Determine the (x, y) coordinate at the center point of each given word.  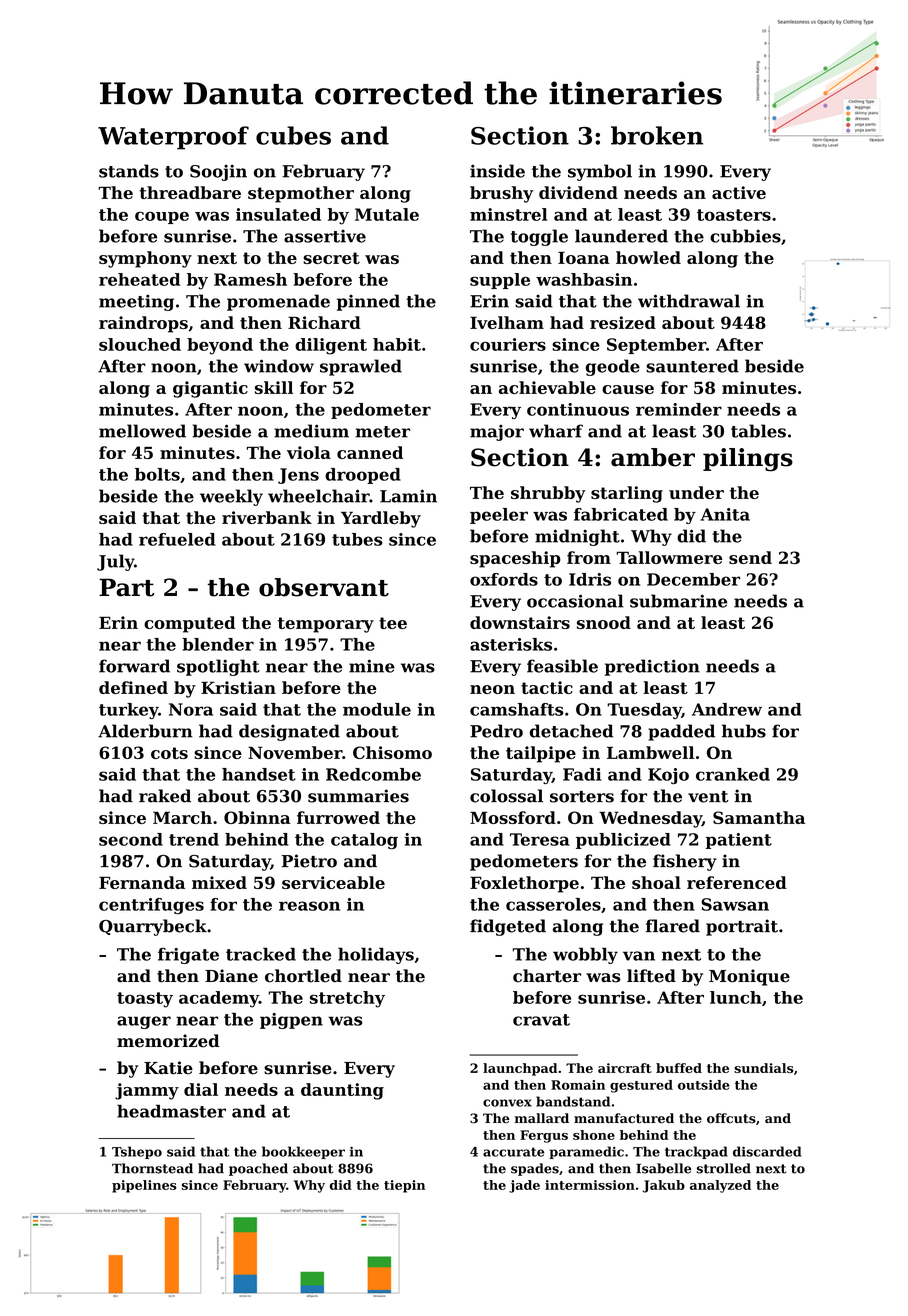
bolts (157, 474)
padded (681, 732)
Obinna (257, 817)
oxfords (504, 579)
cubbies (745, 236)
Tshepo (137, 1152)
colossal (506, 796)
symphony (145, 259)
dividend (578, 192)
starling (627, 494)
